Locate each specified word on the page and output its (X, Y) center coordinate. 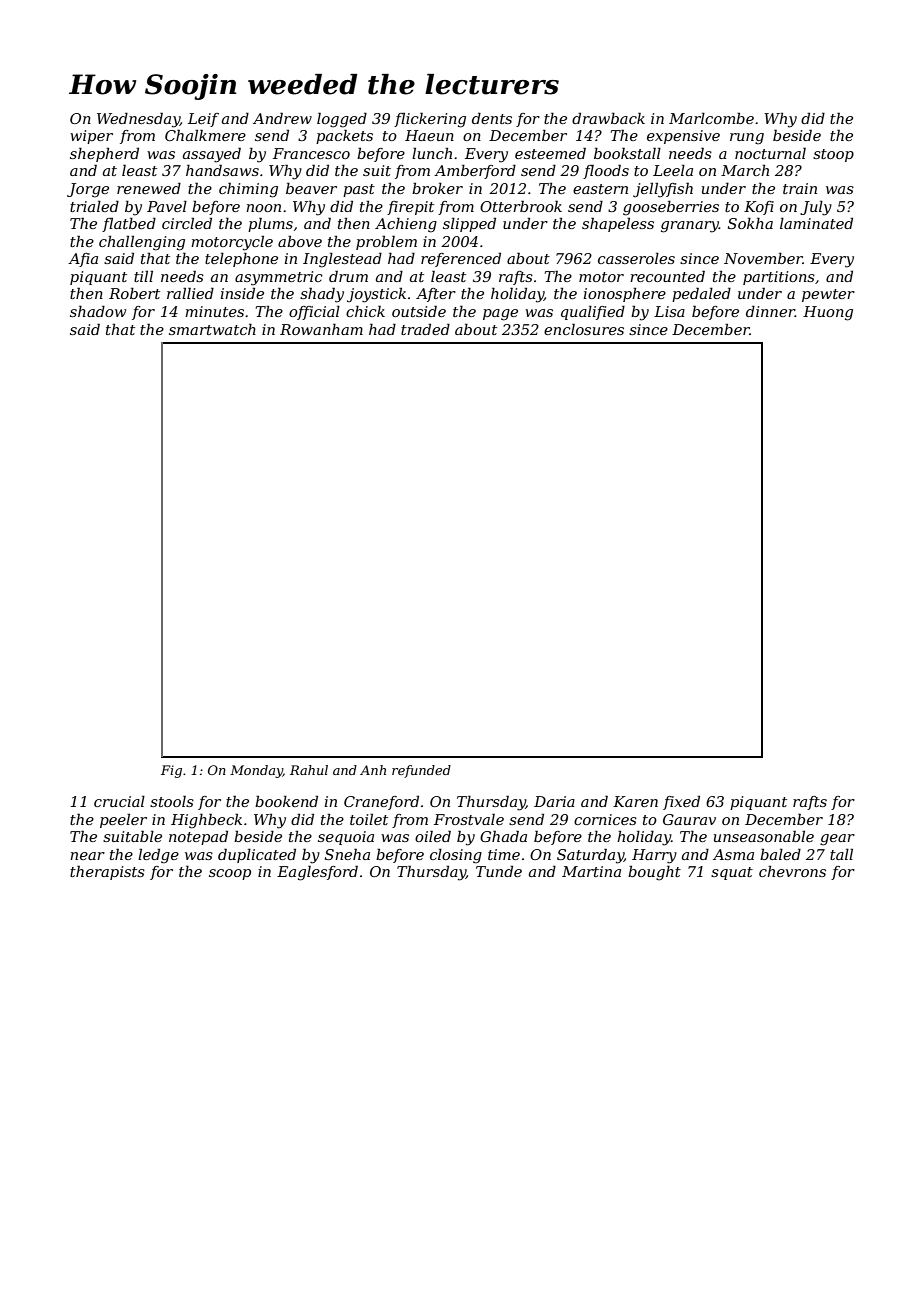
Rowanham (321, 329)
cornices (605, 819)
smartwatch (212, 329)
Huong (828, 313)
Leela (673, 170)
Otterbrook (521, 206)
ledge (158, 856)
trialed (94, 206)
